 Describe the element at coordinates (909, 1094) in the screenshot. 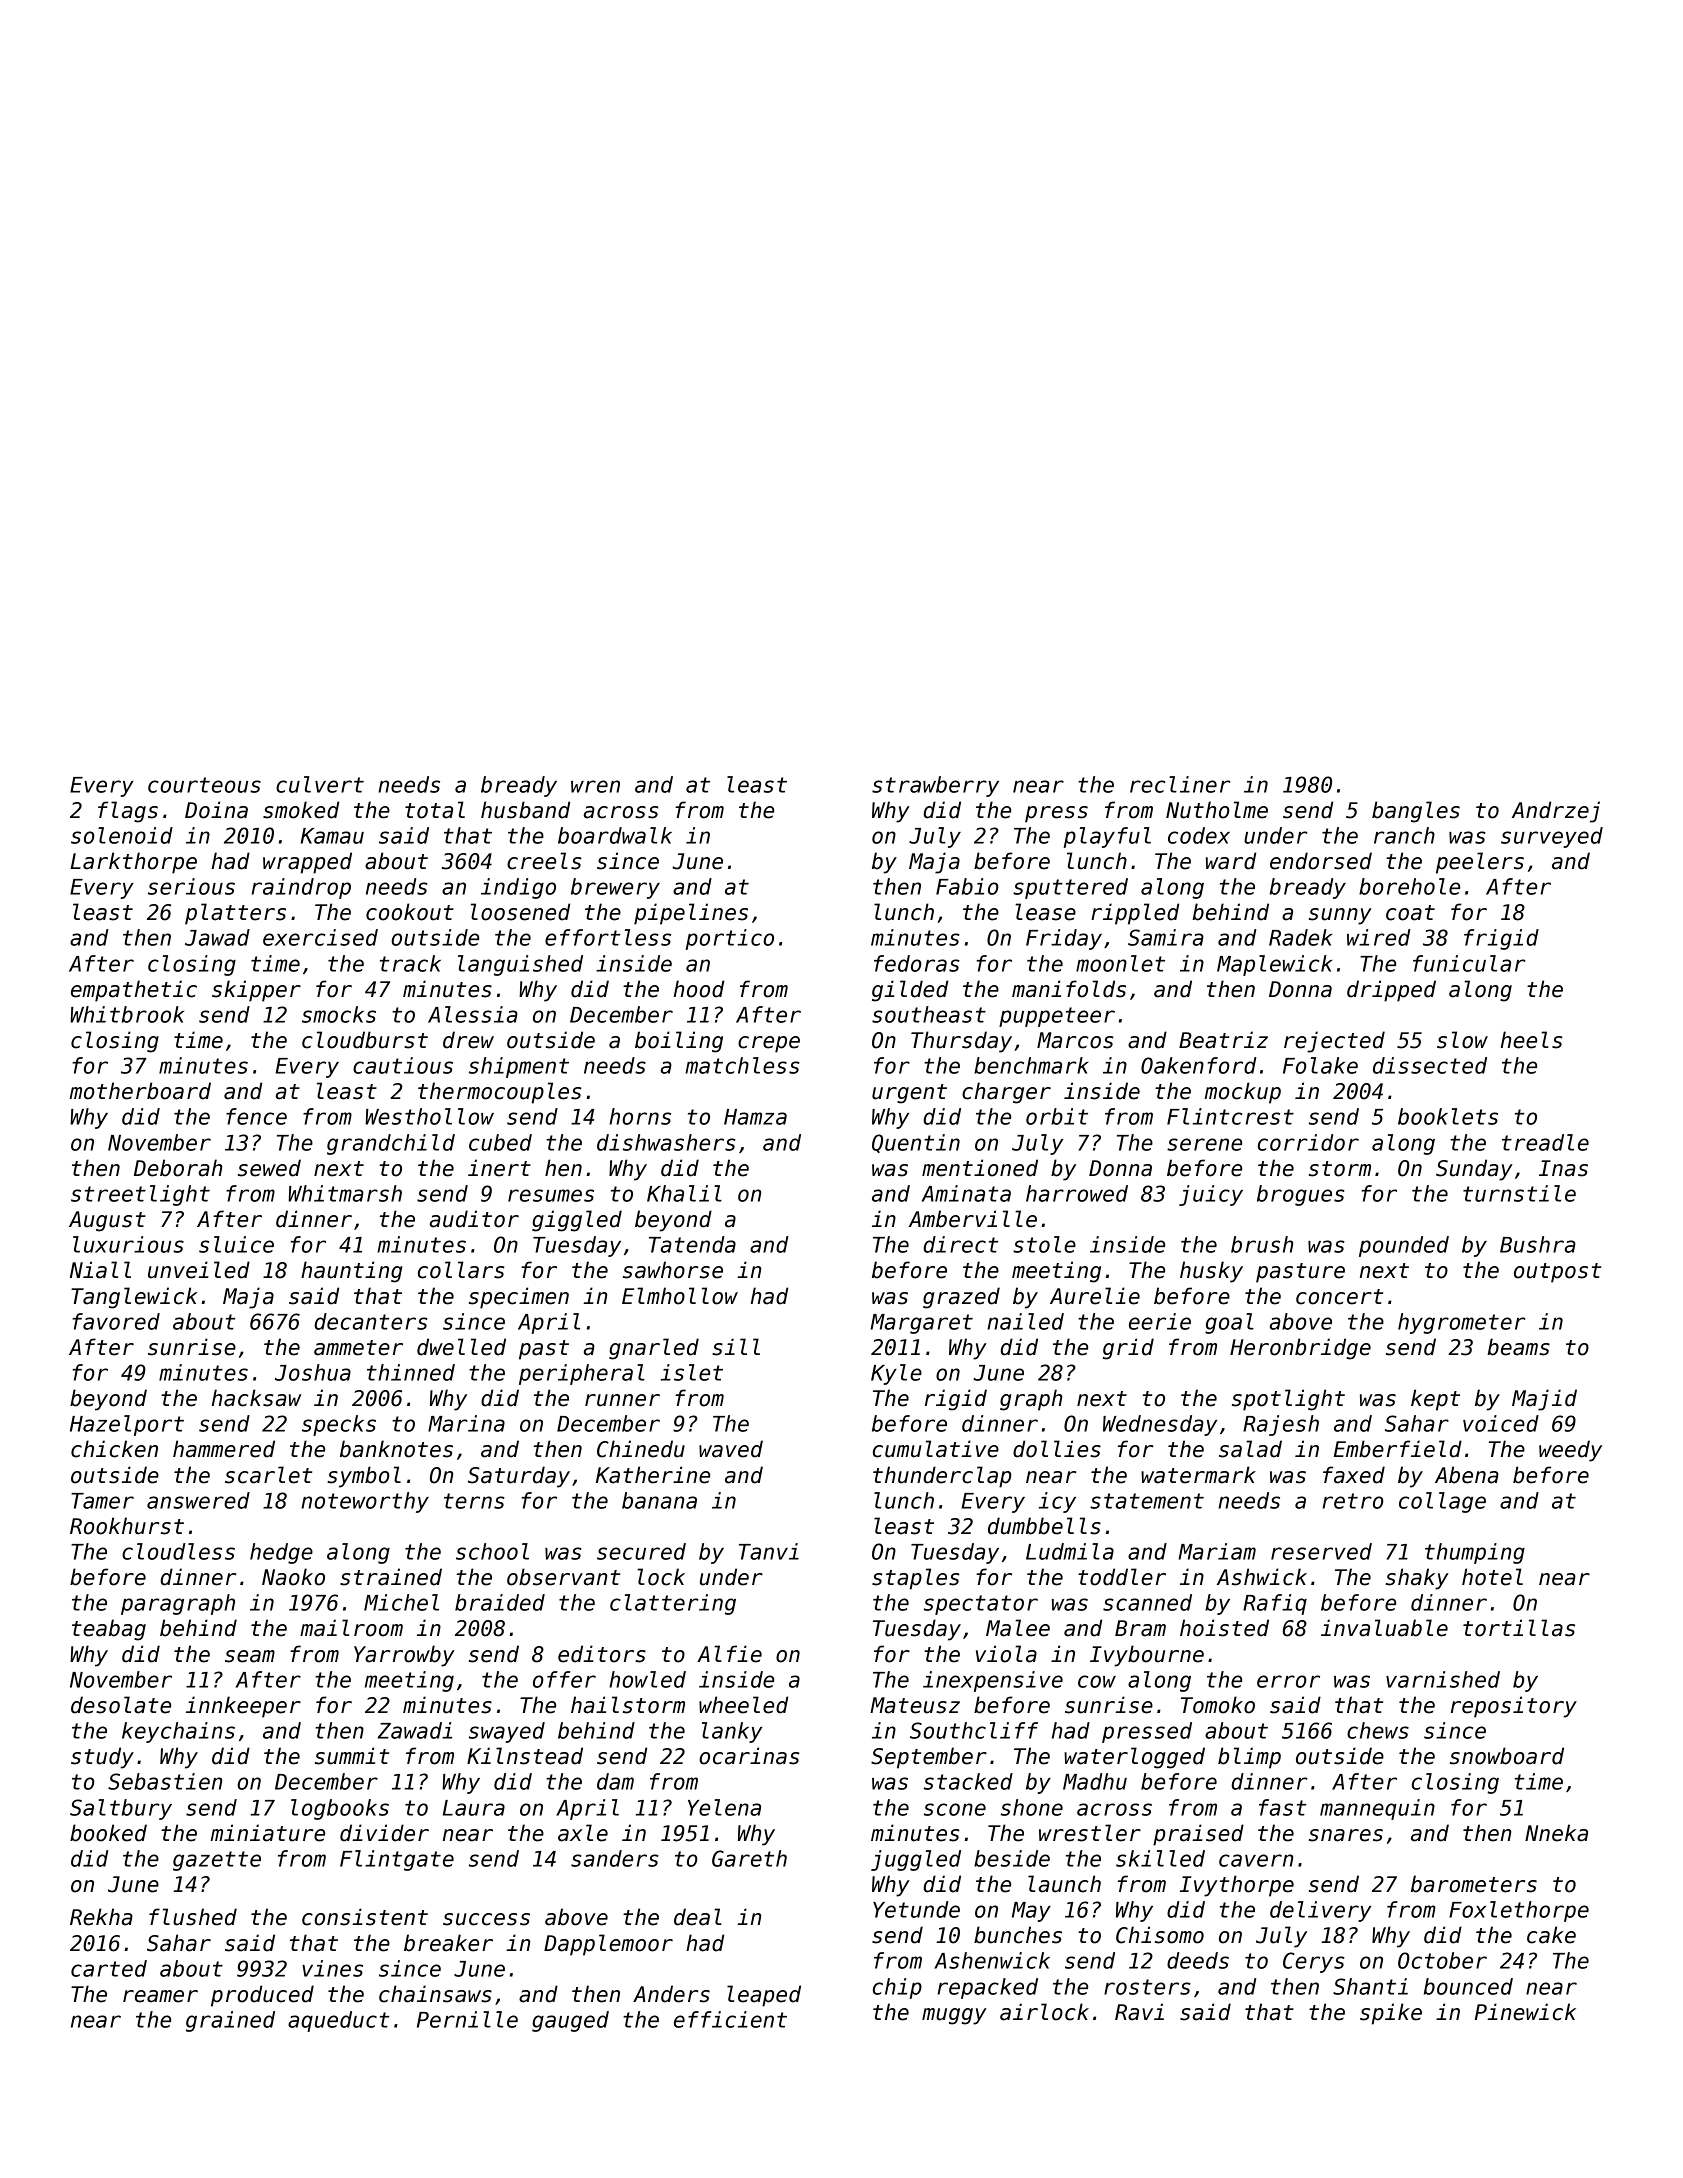

I see `urgent` at that location.
